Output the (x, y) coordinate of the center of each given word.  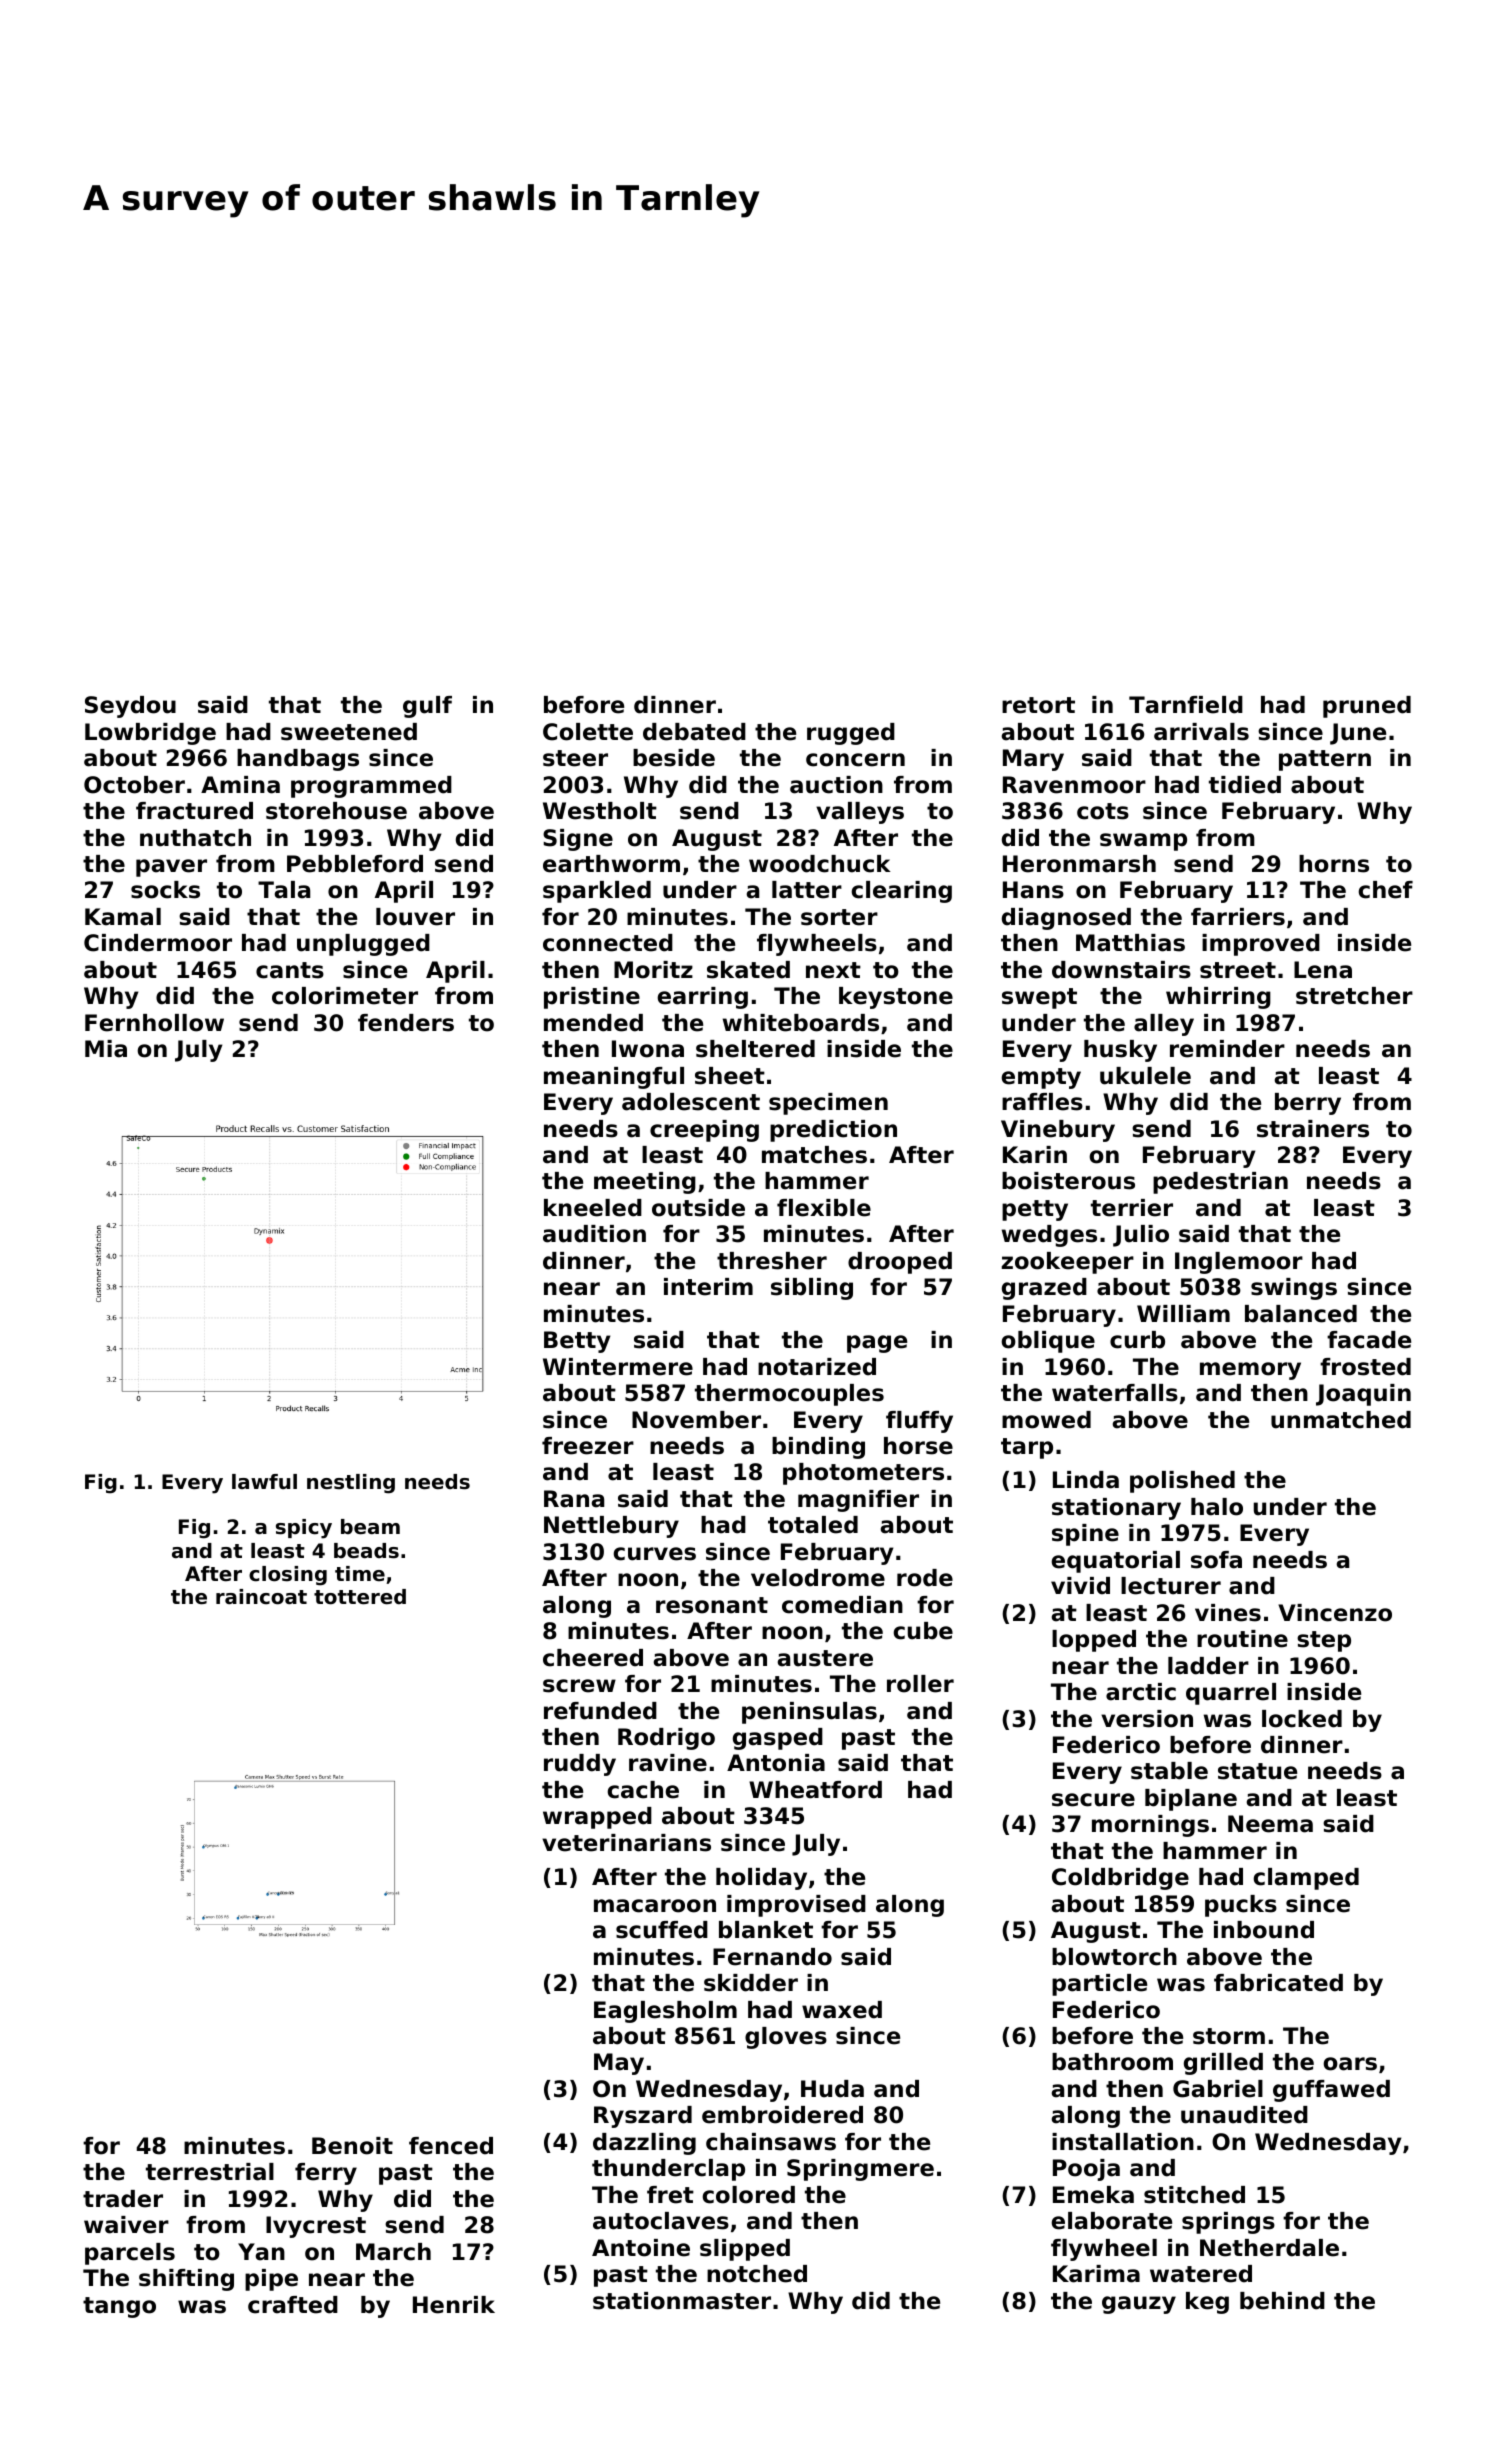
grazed (1044, 1289)
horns (1334, 864)
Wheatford (815, 1790)
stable (1169, 1771)
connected (608, 943)
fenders (406, 1023)
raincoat (261, 1597)
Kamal (123, 917)
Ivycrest (316, 2227)
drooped (900, 1263)
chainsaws (771, 2142)
